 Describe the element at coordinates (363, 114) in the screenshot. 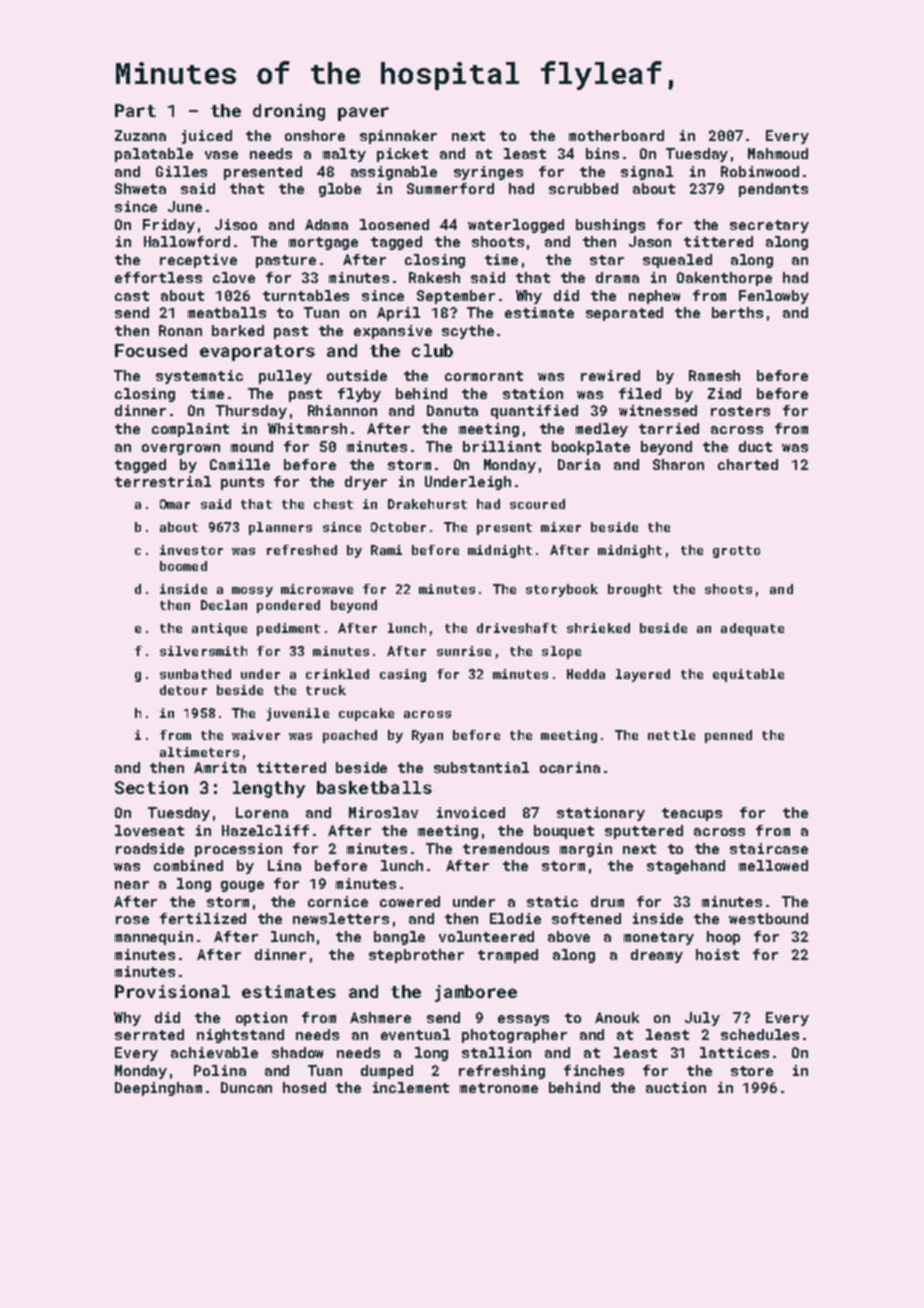

I see `paver` at that location.
